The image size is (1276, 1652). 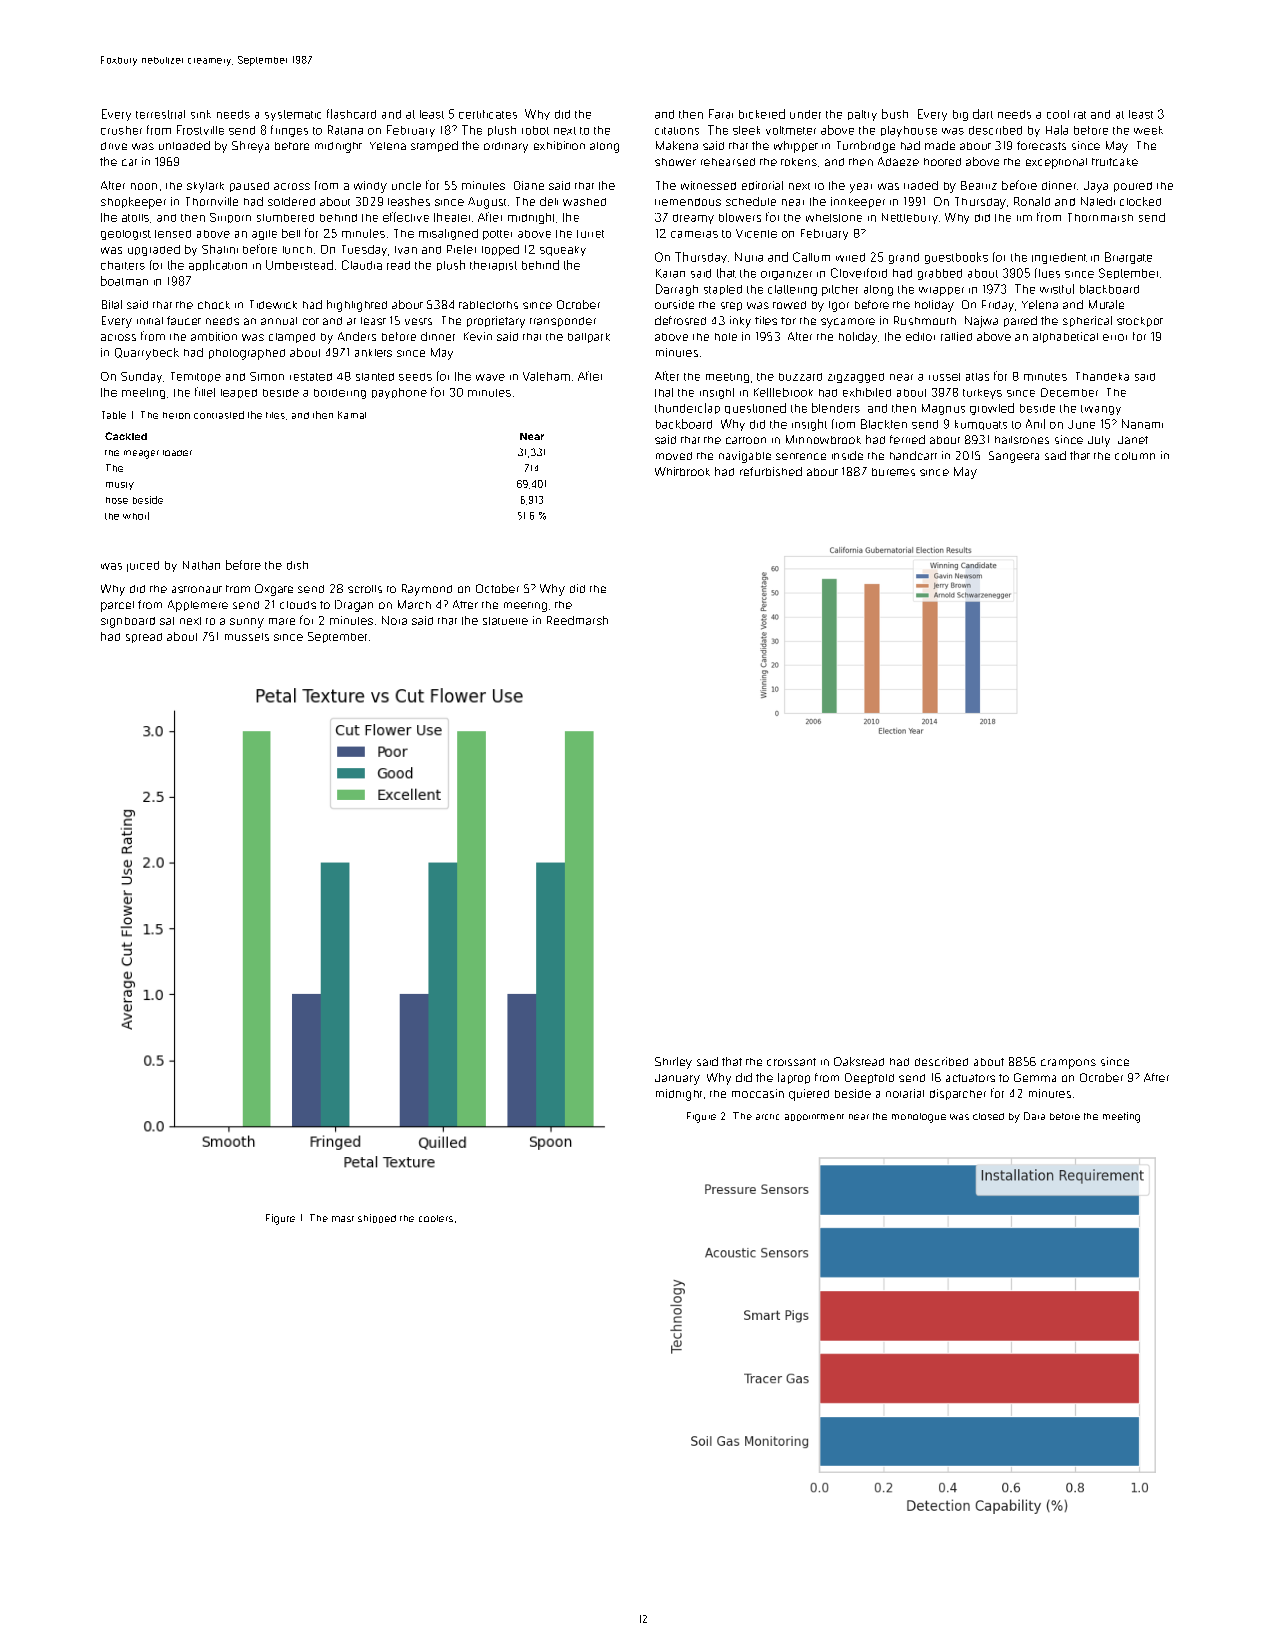 I want to click on shipped, so click(x=377, y=1218).
